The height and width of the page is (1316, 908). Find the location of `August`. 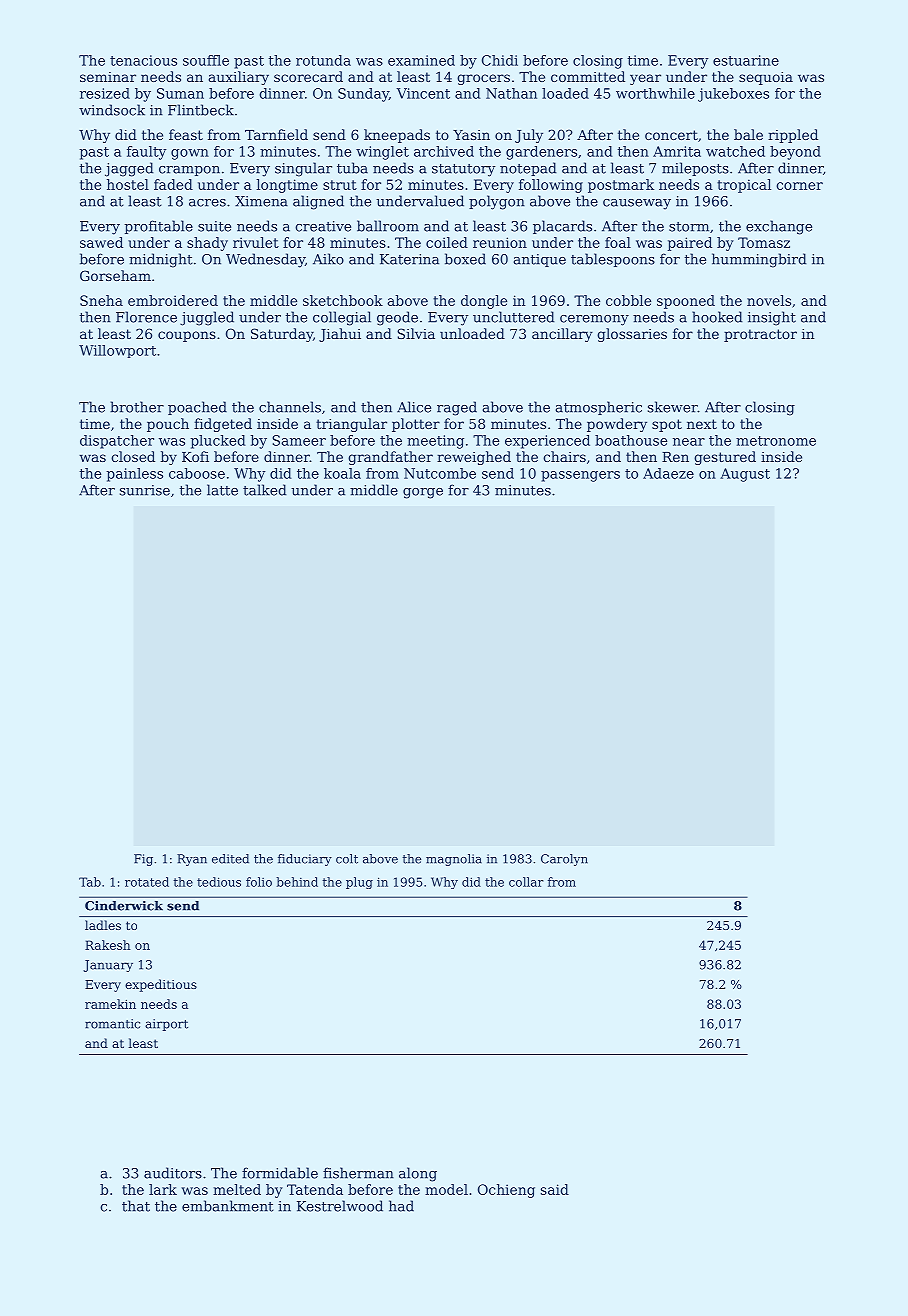

August is located at coordinates (745, 475).
